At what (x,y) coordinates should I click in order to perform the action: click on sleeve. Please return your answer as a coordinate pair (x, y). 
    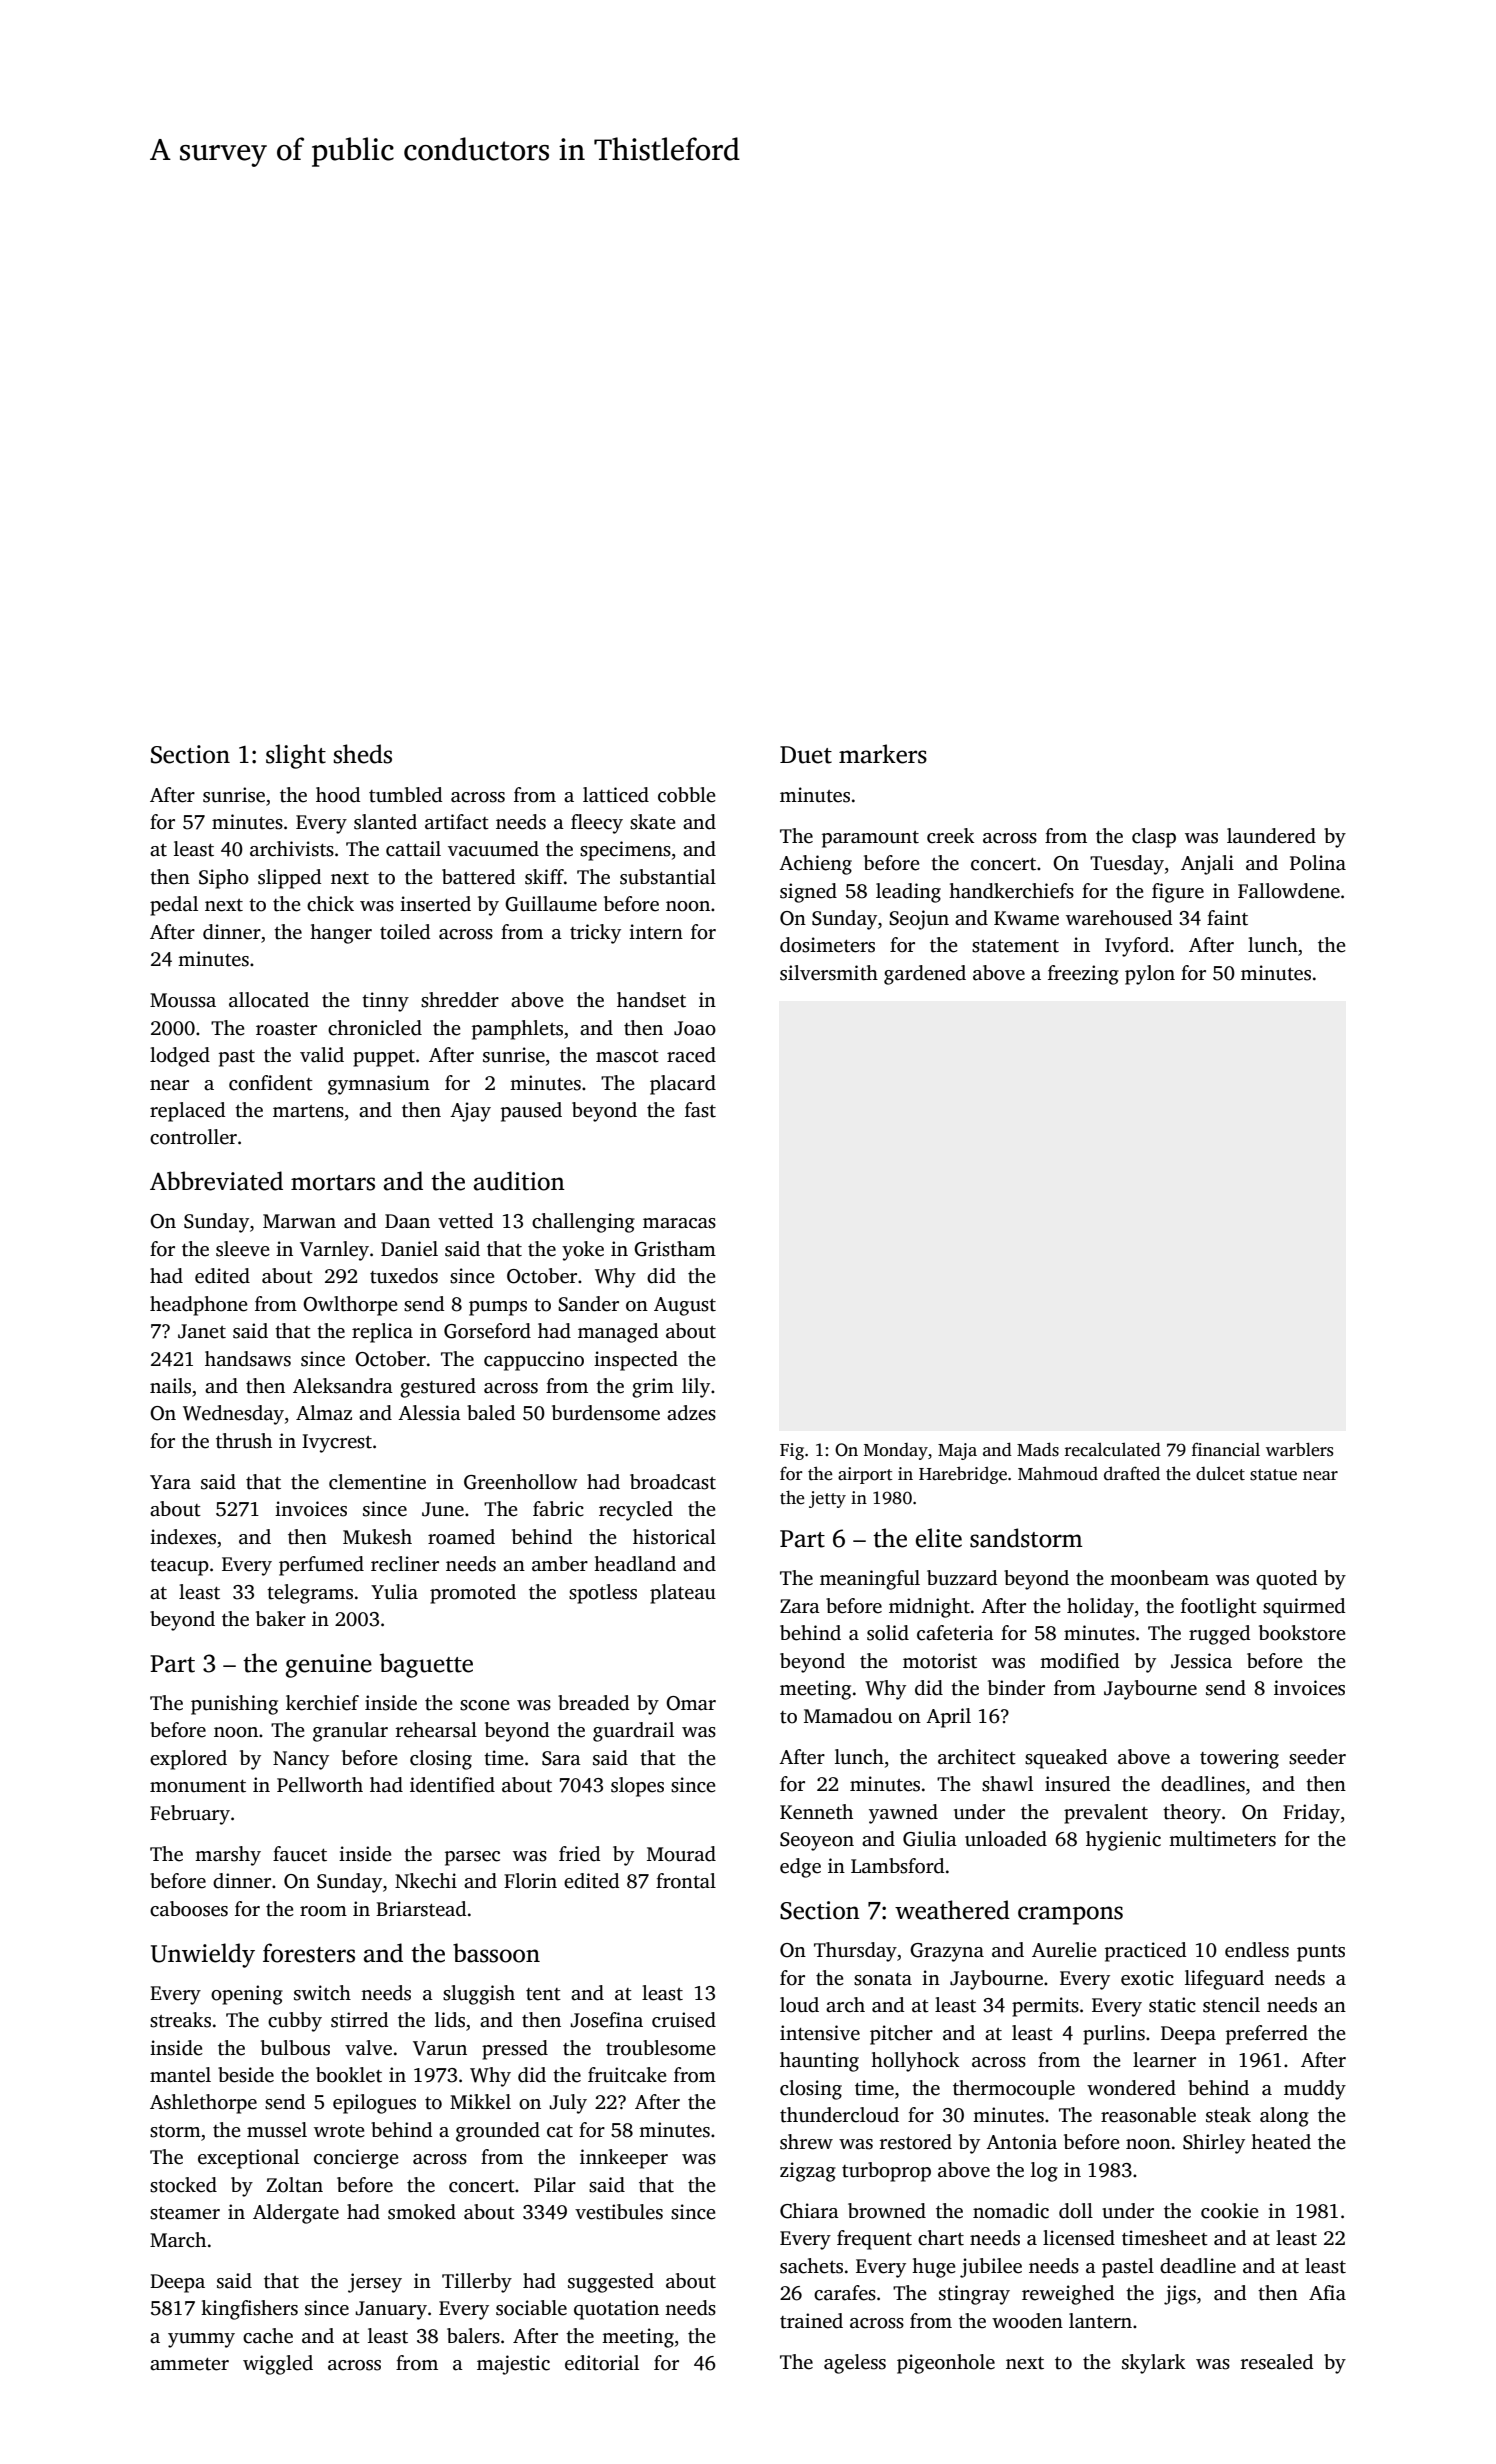
    Looking at the image, I should click on (243, 1249).
